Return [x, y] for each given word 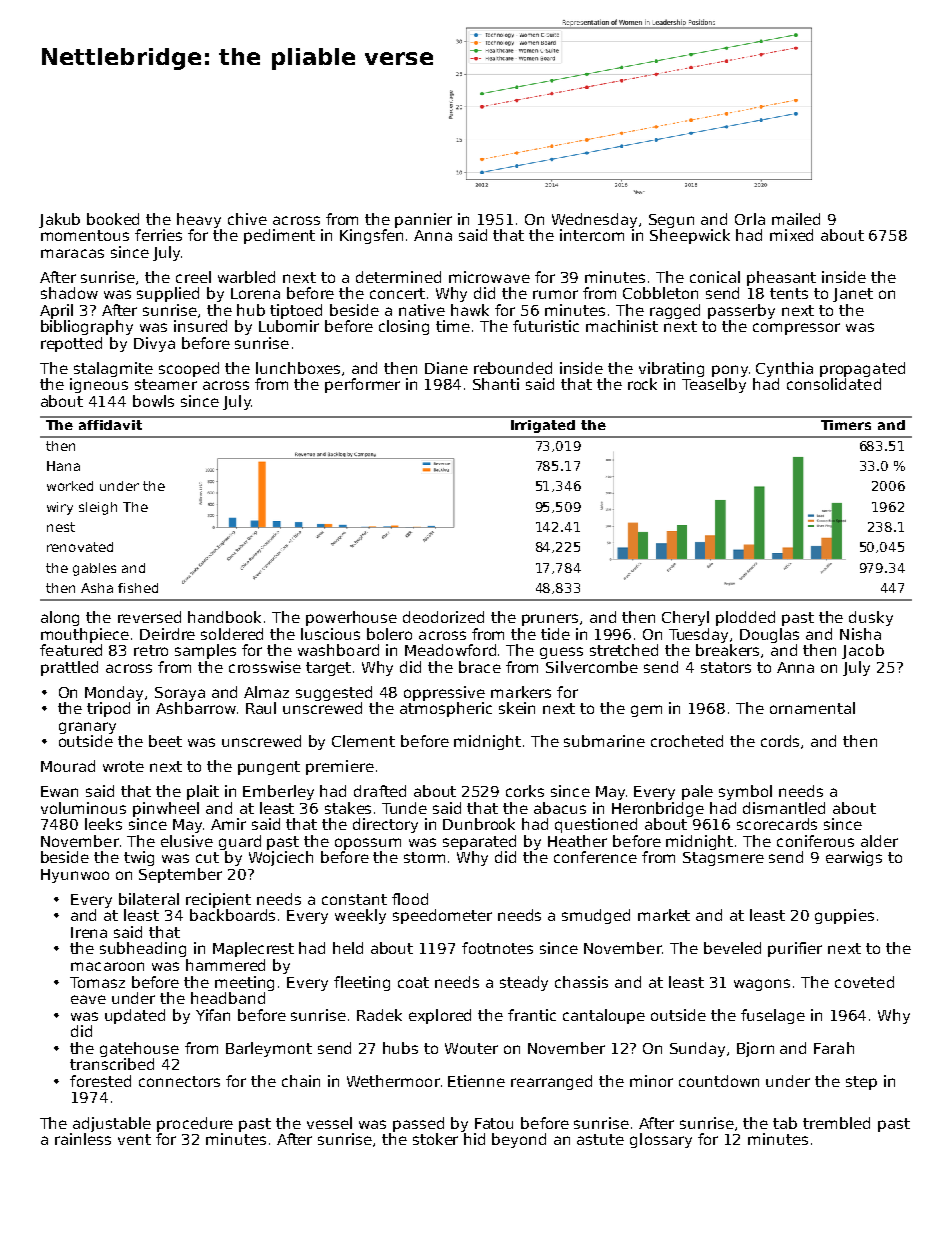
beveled [732, 948]
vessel [329, 1123]
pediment [279, 236]
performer [362, 385]
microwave [489, 277]
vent [134, 1139]
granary [87, 728]
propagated [862, 369]
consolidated [834, 384]
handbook [224, 617]
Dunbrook [479, 824]
